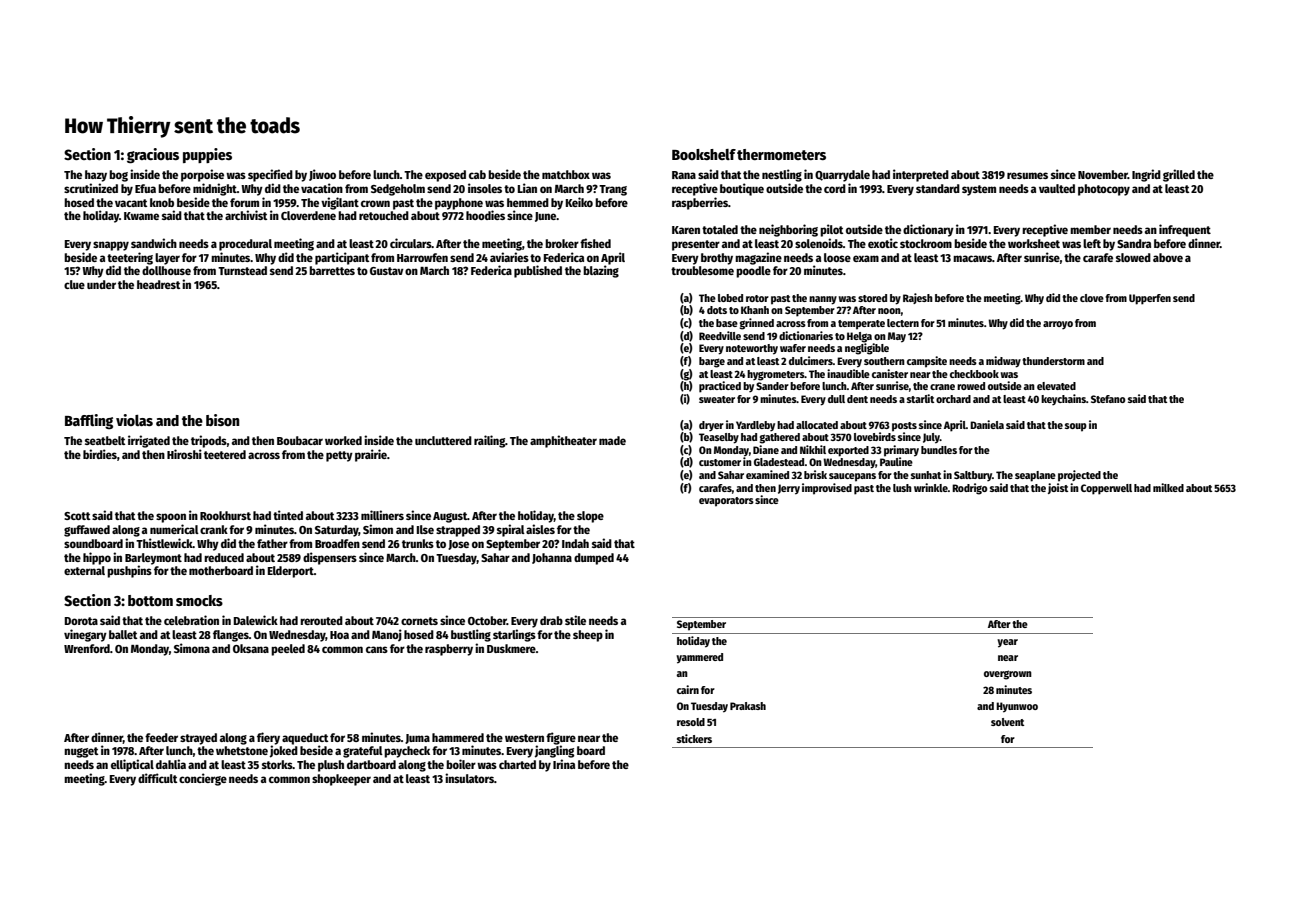  Describe the element at coordinates (1008, 675) in the screenshot. I see `overgrown` at that location.
